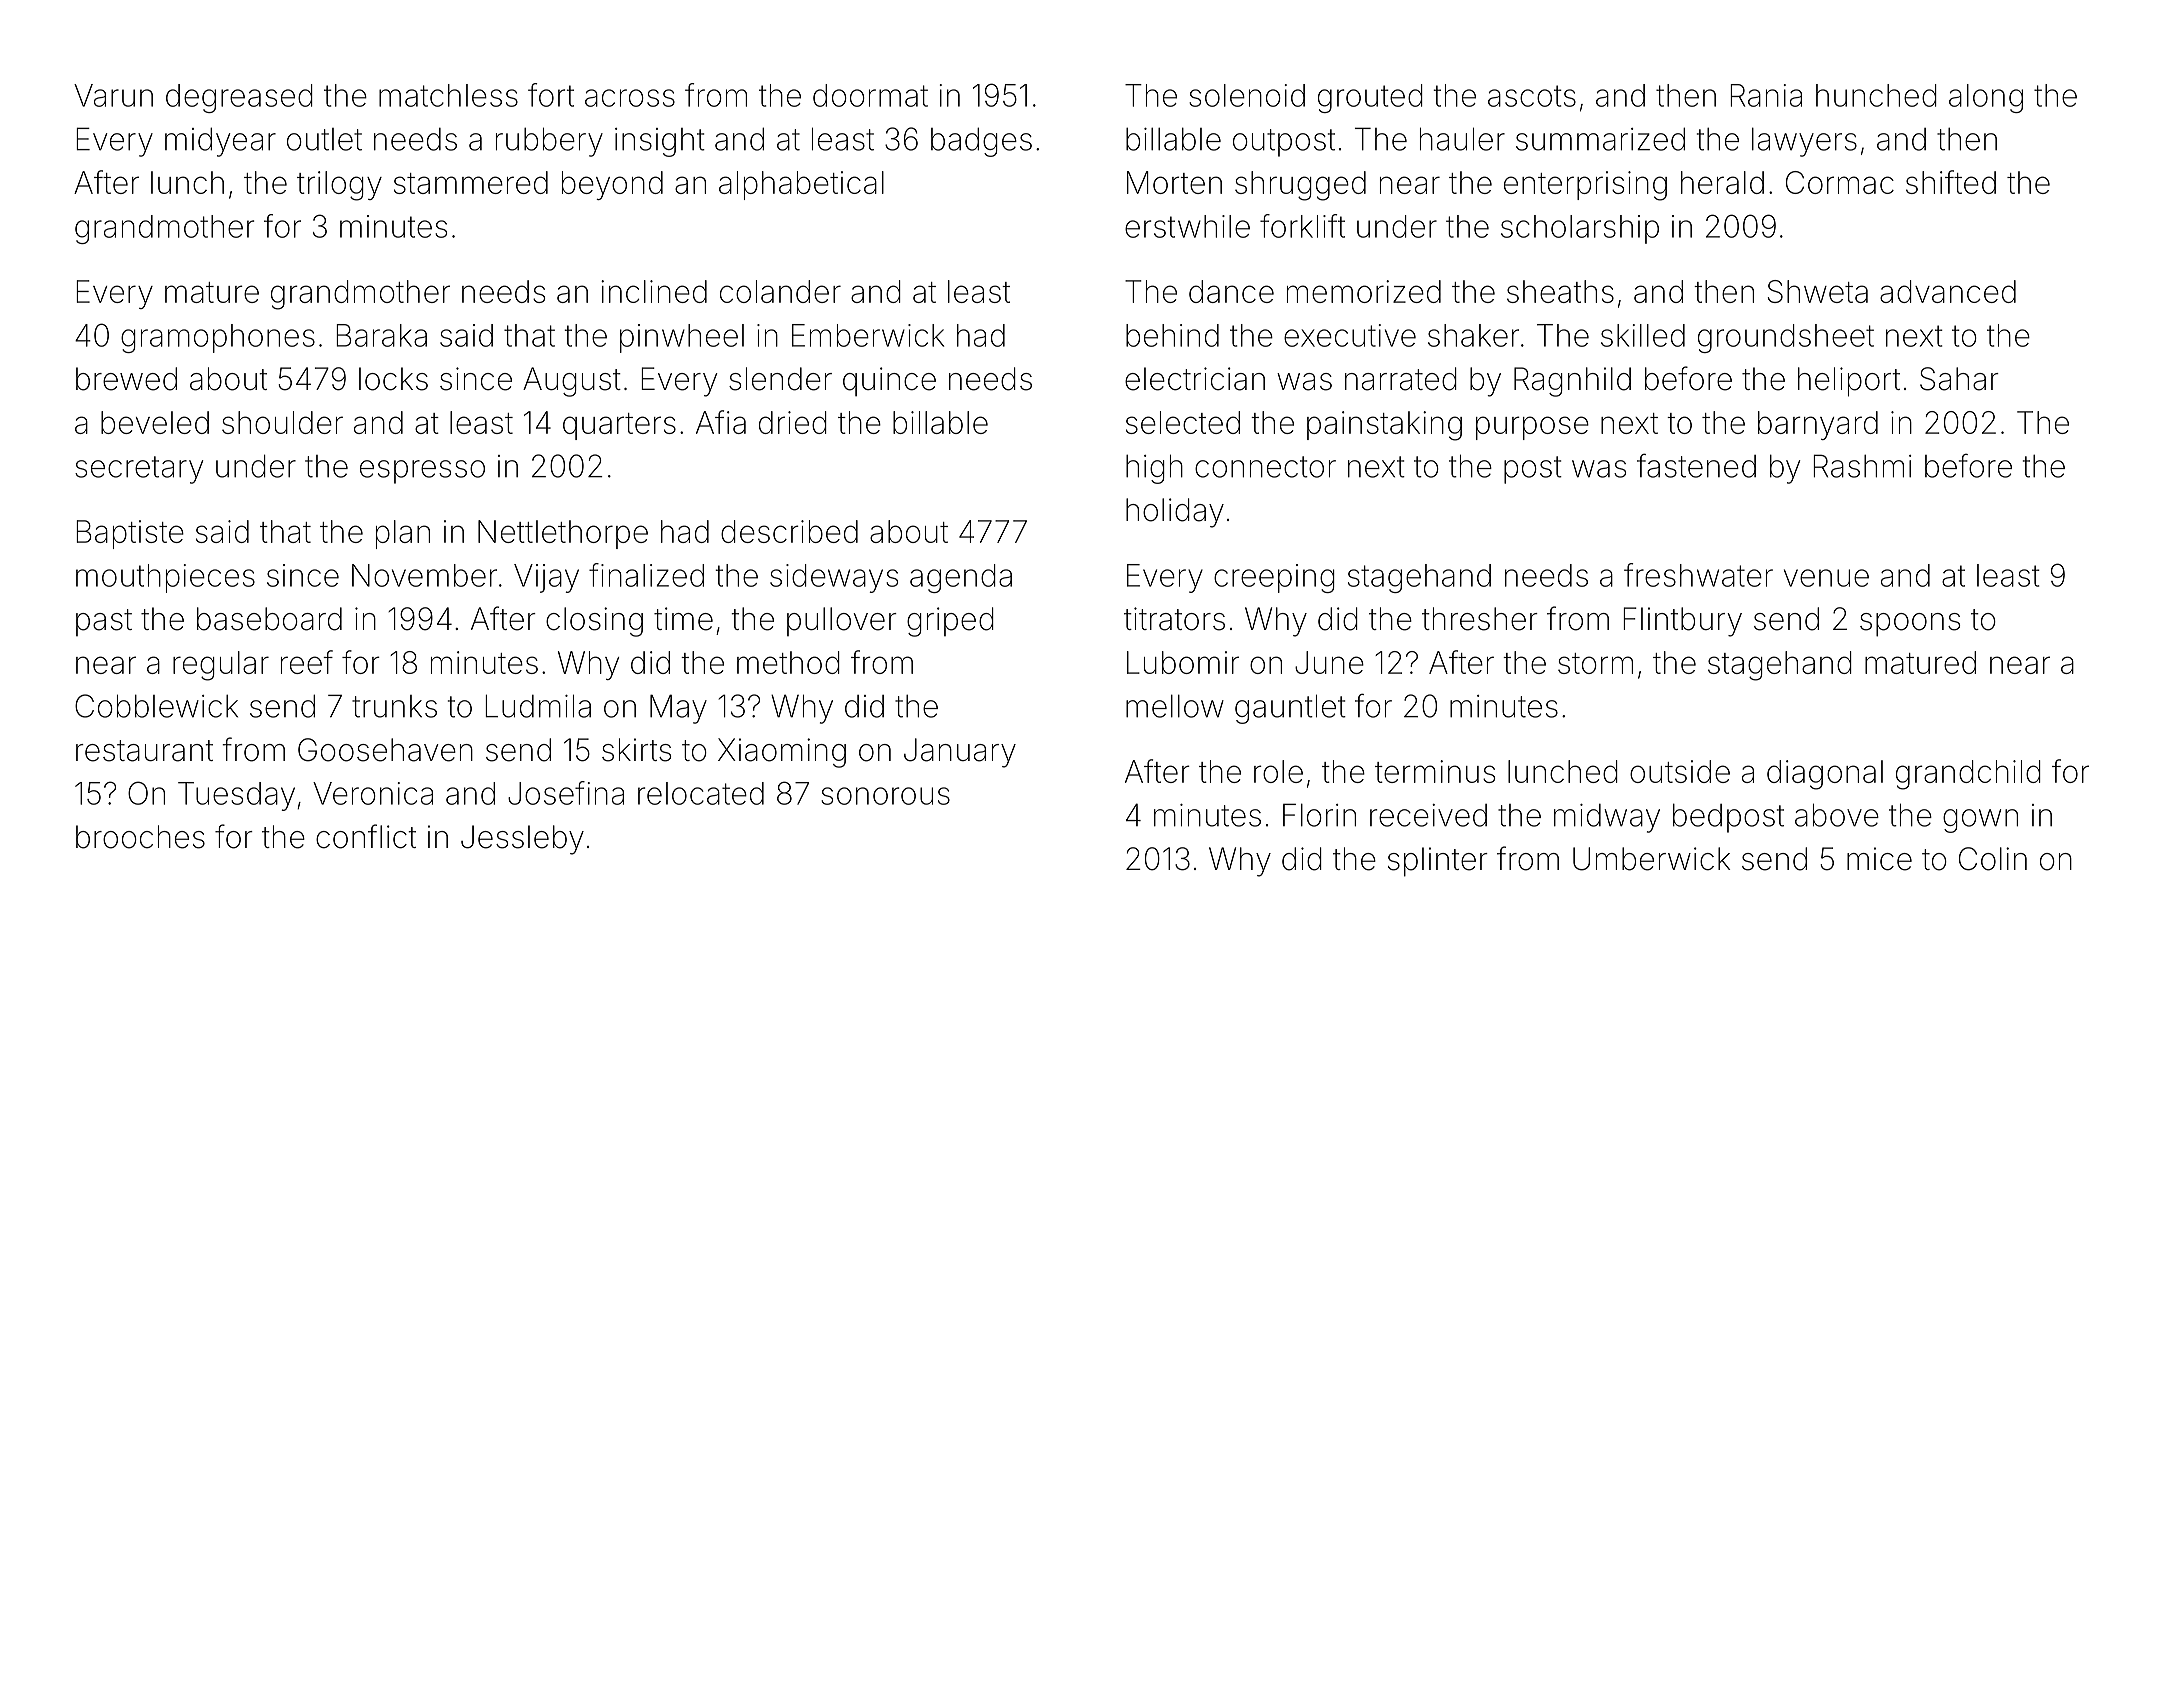  I want to click on Cobblewick, so click(156, 706).
